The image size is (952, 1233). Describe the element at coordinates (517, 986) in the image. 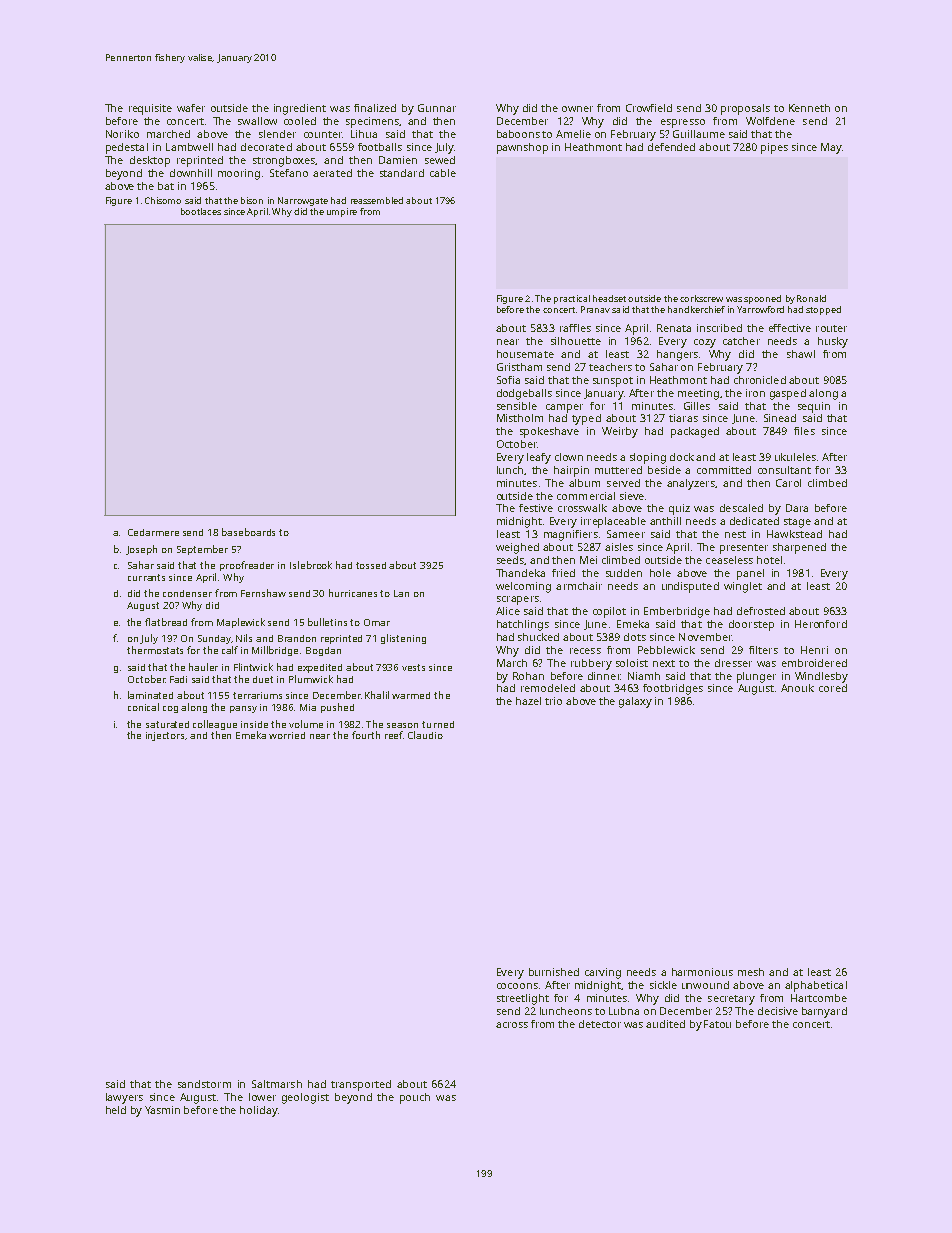

I see `cocoons` at that location.
